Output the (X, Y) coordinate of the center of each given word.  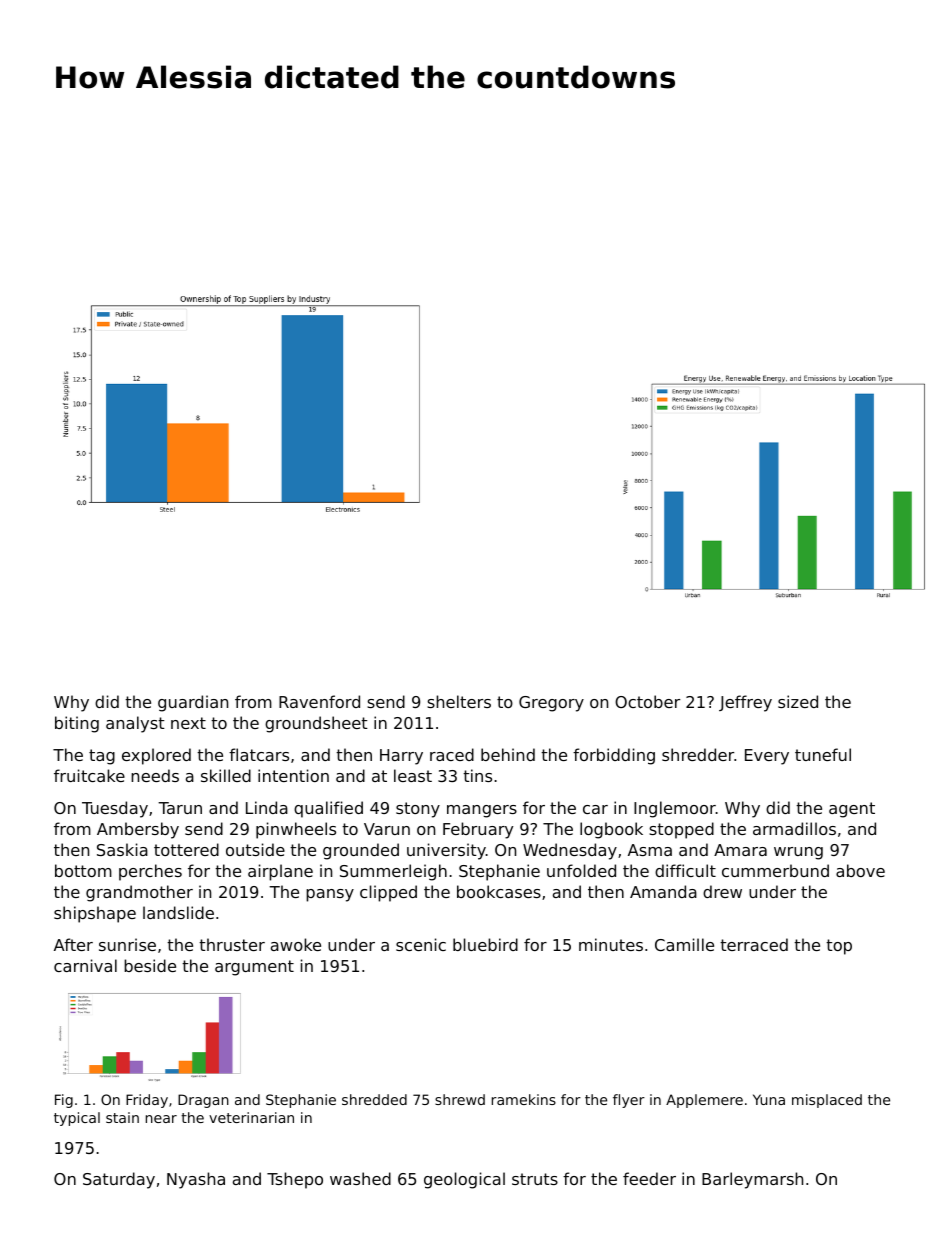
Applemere (704, 1101)
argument (254, 968)
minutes (611, 944)
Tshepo (295, 1180)
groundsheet (316, 724)
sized (798, 701)
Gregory (551, 704)
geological (464, 1180)
